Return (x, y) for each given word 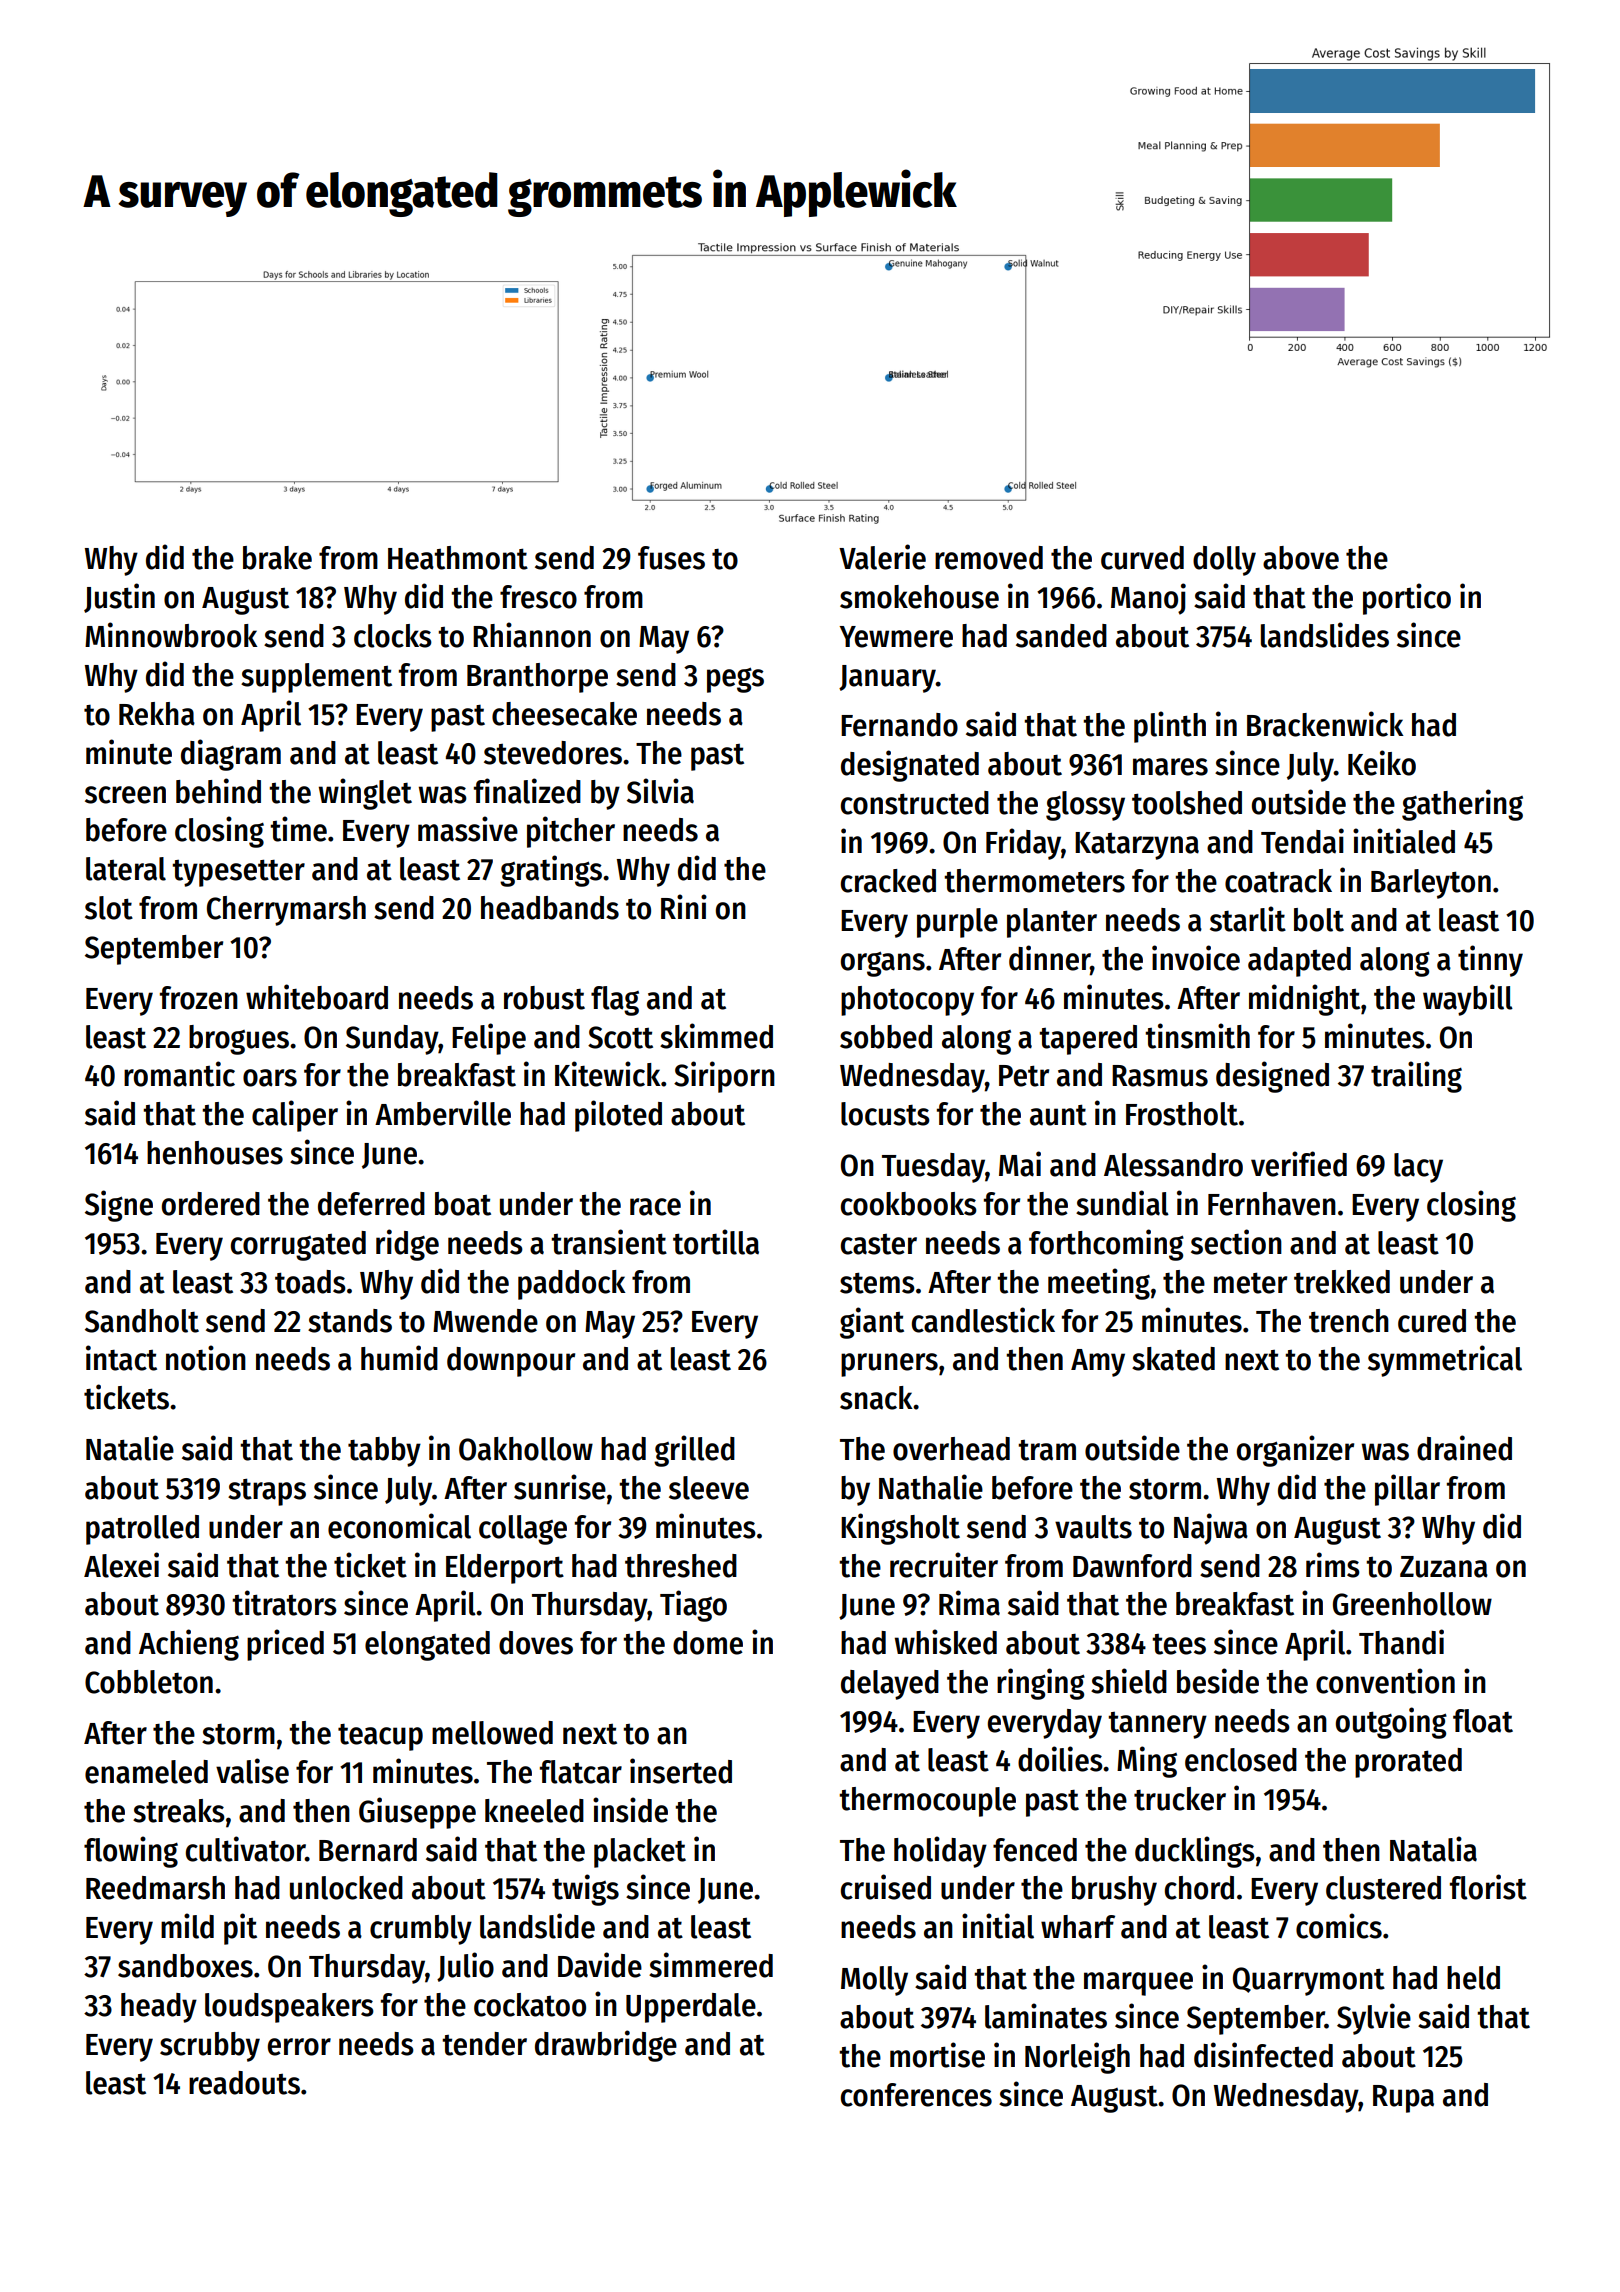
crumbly (421, 1930)
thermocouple (927, 1802)
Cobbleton (149, 1682)
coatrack (1278, 881)
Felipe (489, 1039)
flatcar (581, 1772)
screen (125, 795)
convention (1385, 1681)
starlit (1248, 919)
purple (957, 923)
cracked (888, 881)
